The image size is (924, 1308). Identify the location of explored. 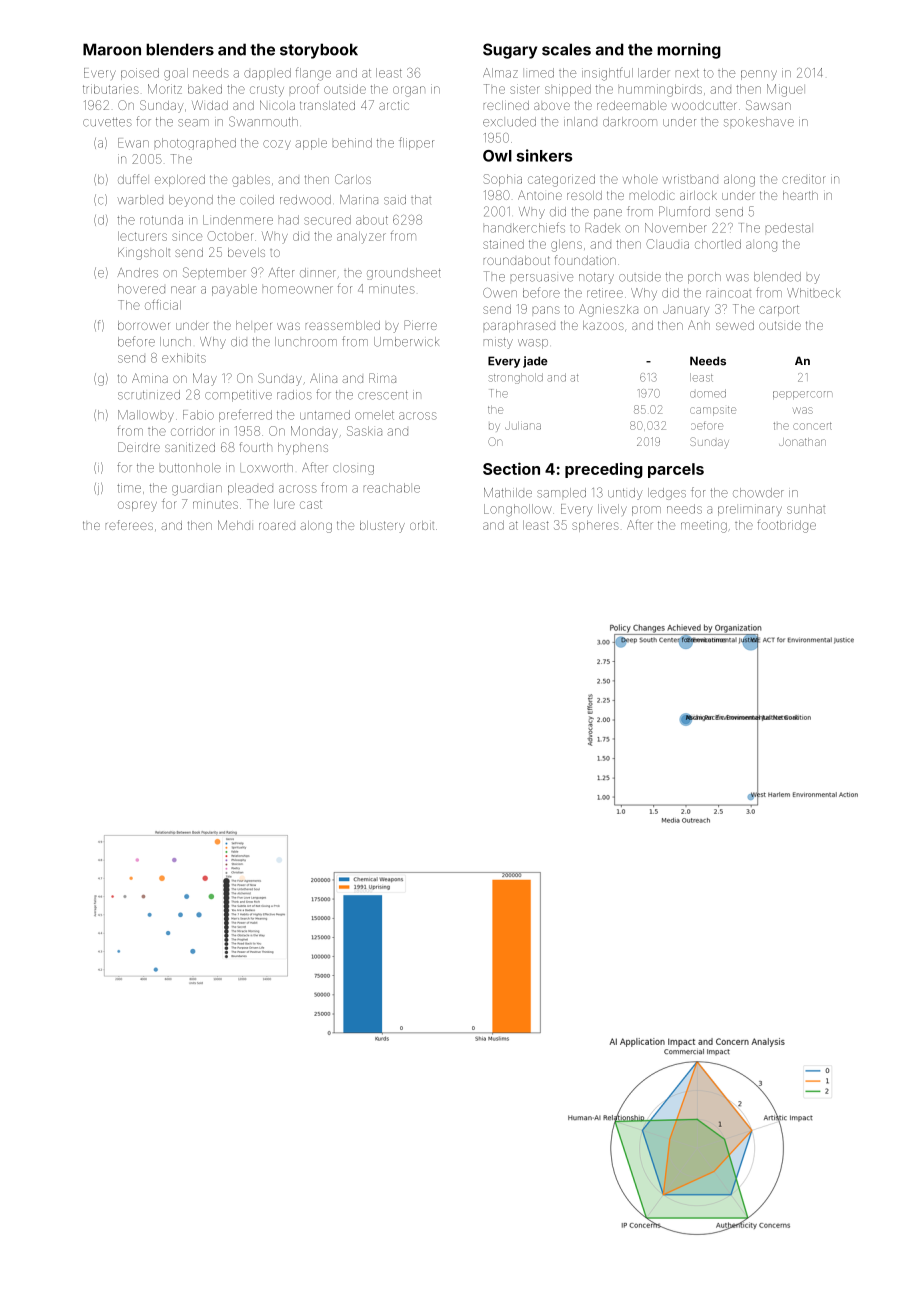
(180, 180).
